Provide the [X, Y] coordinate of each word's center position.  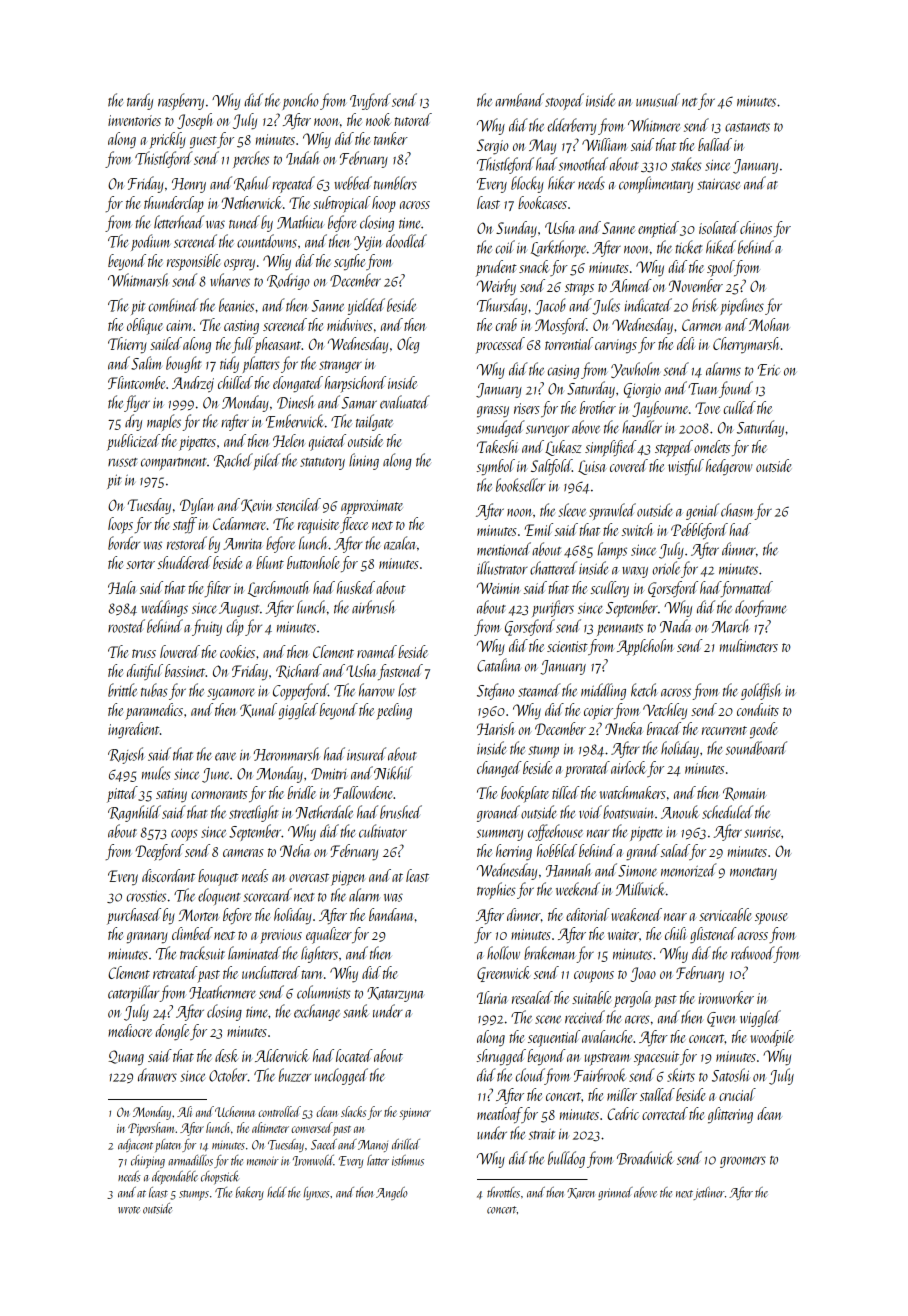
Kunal [258, 710]
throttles [503, 1192]
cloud [530, 1075]
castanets [747, 127]
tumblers [395, 183]
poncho [300, 101]
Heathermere [222, 992]
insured [366, 754]
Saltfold [551, 467]
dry [133, 422]
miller [622, 1094]
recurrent [724, 730]
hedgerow [729, 467]
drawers [157, 1075]
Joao [643, 974]
